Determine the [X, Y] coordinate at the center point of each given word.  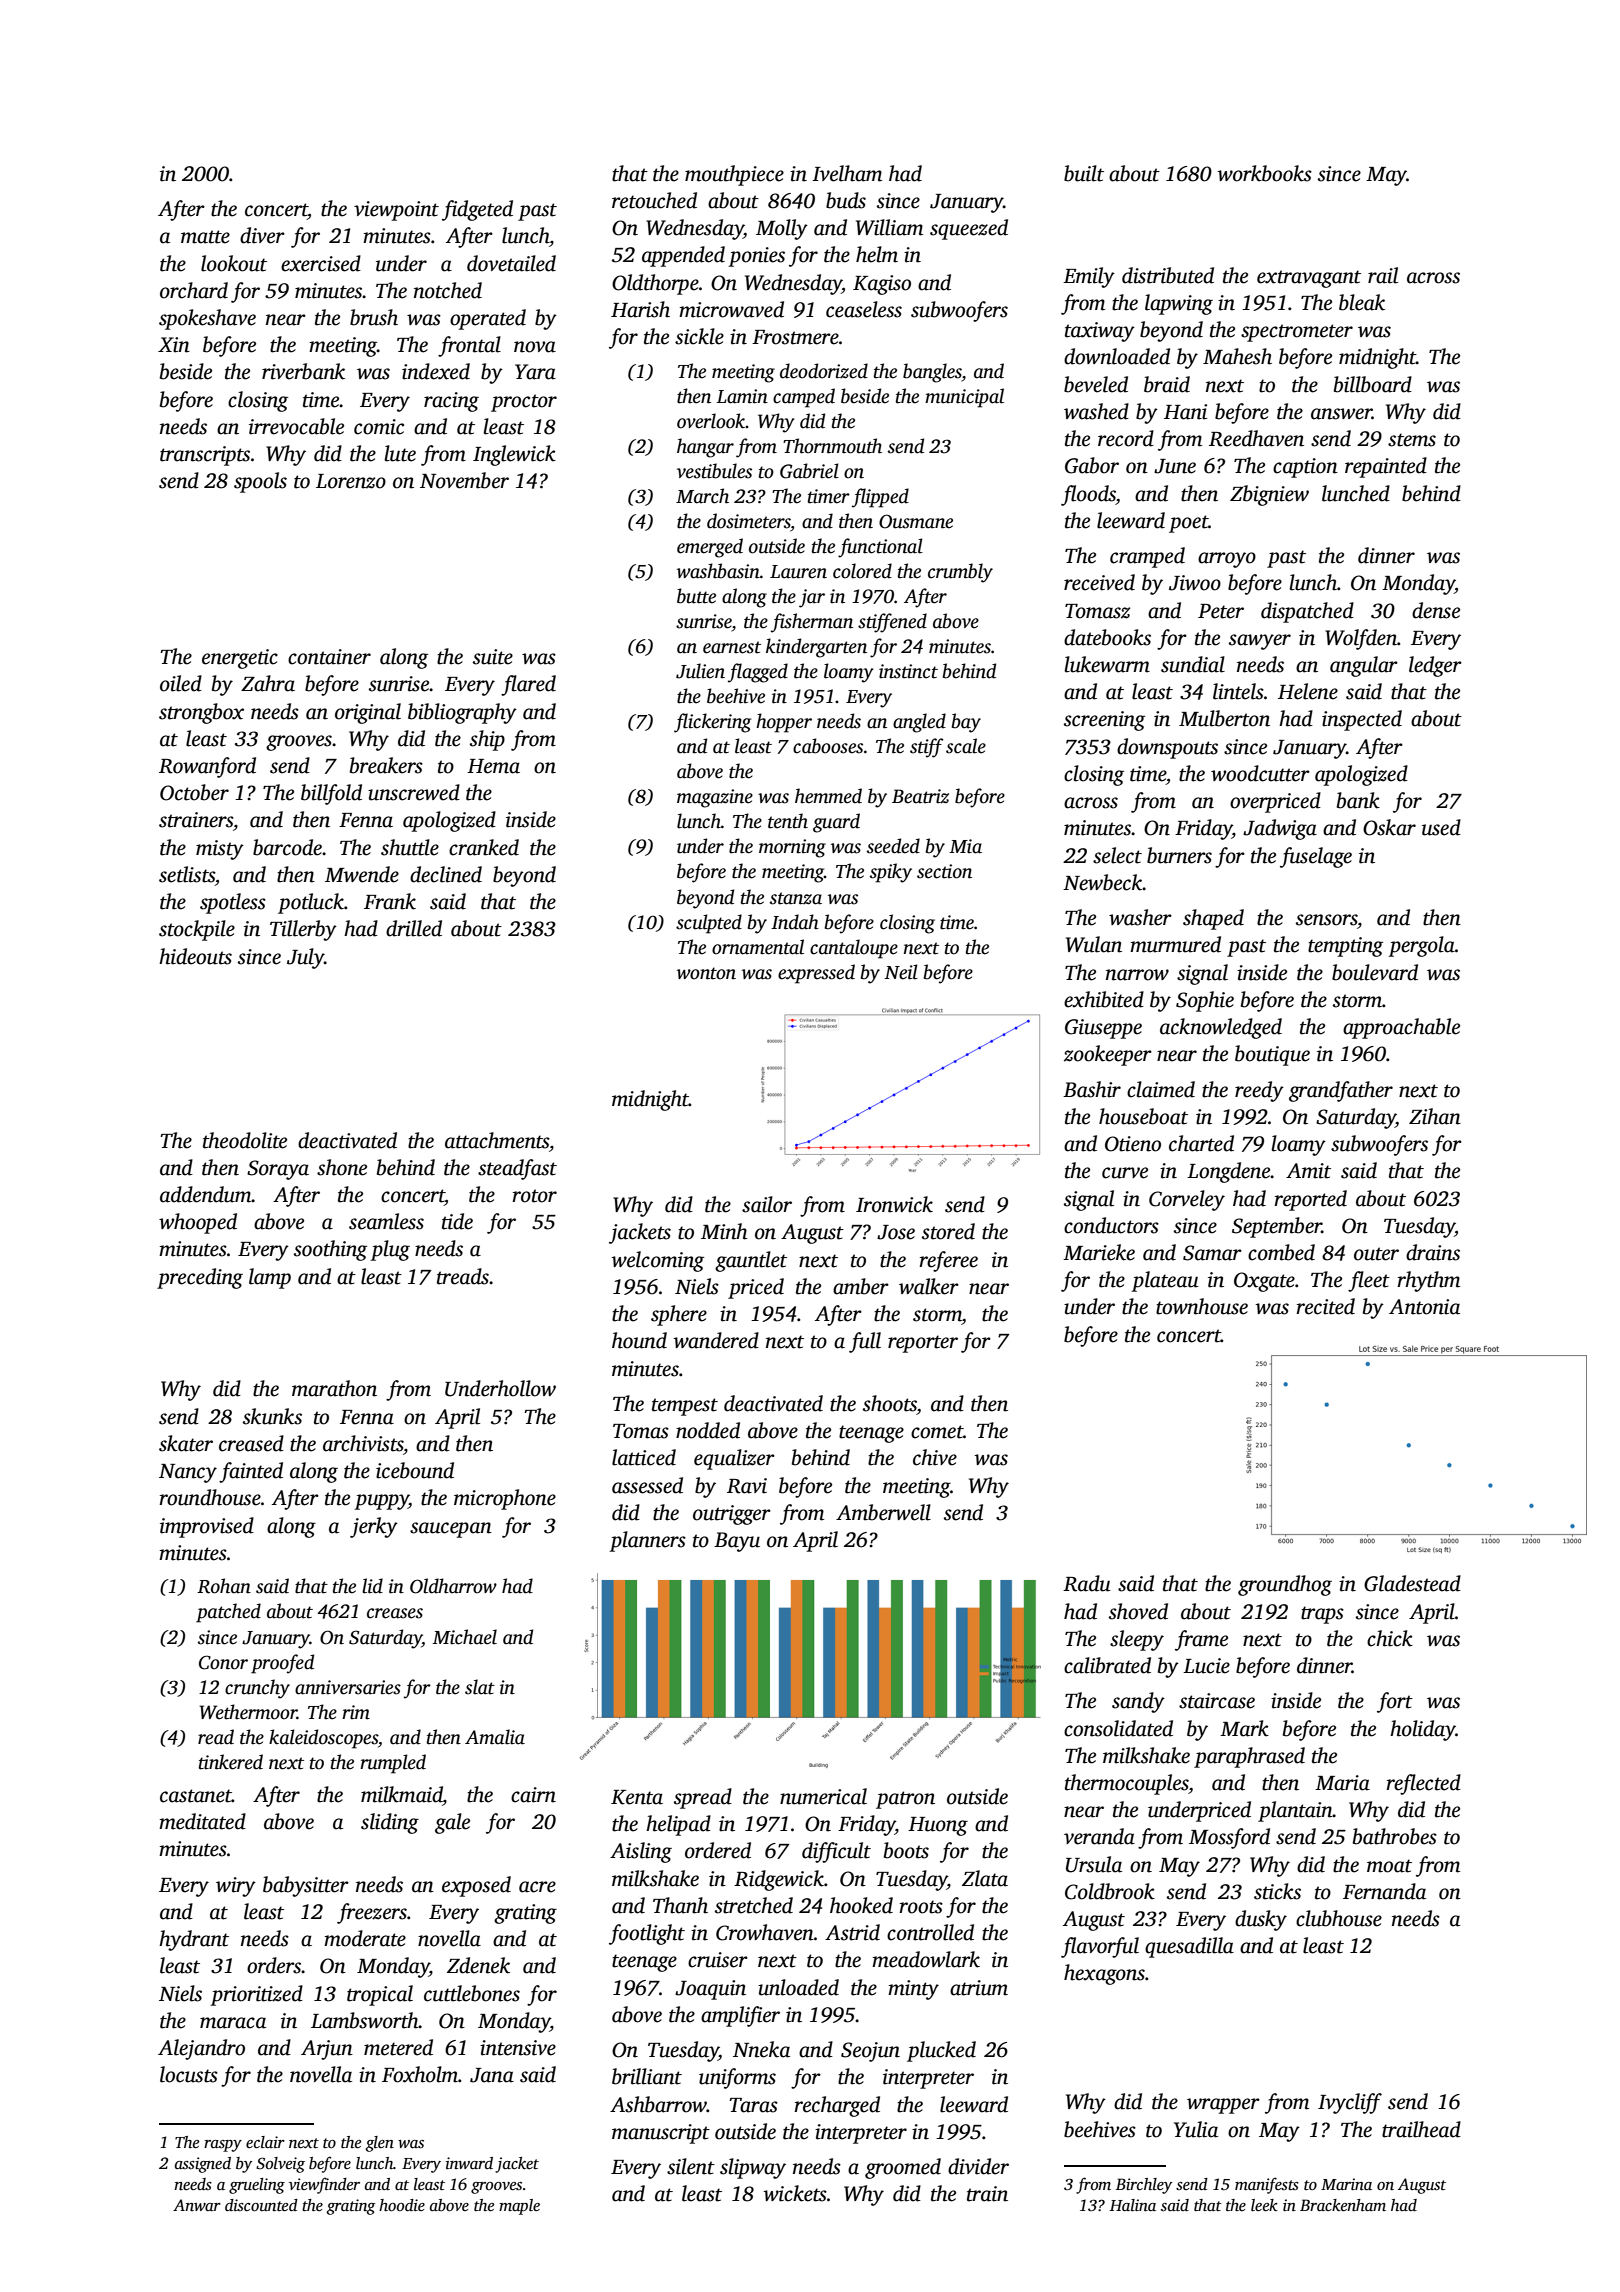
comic [379, 427]
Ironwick [894, 1204]
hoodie [402, 2205]
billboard [1373, 384]
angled [919, 723]
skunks [272, 1416]
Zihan [1435, 1116]
